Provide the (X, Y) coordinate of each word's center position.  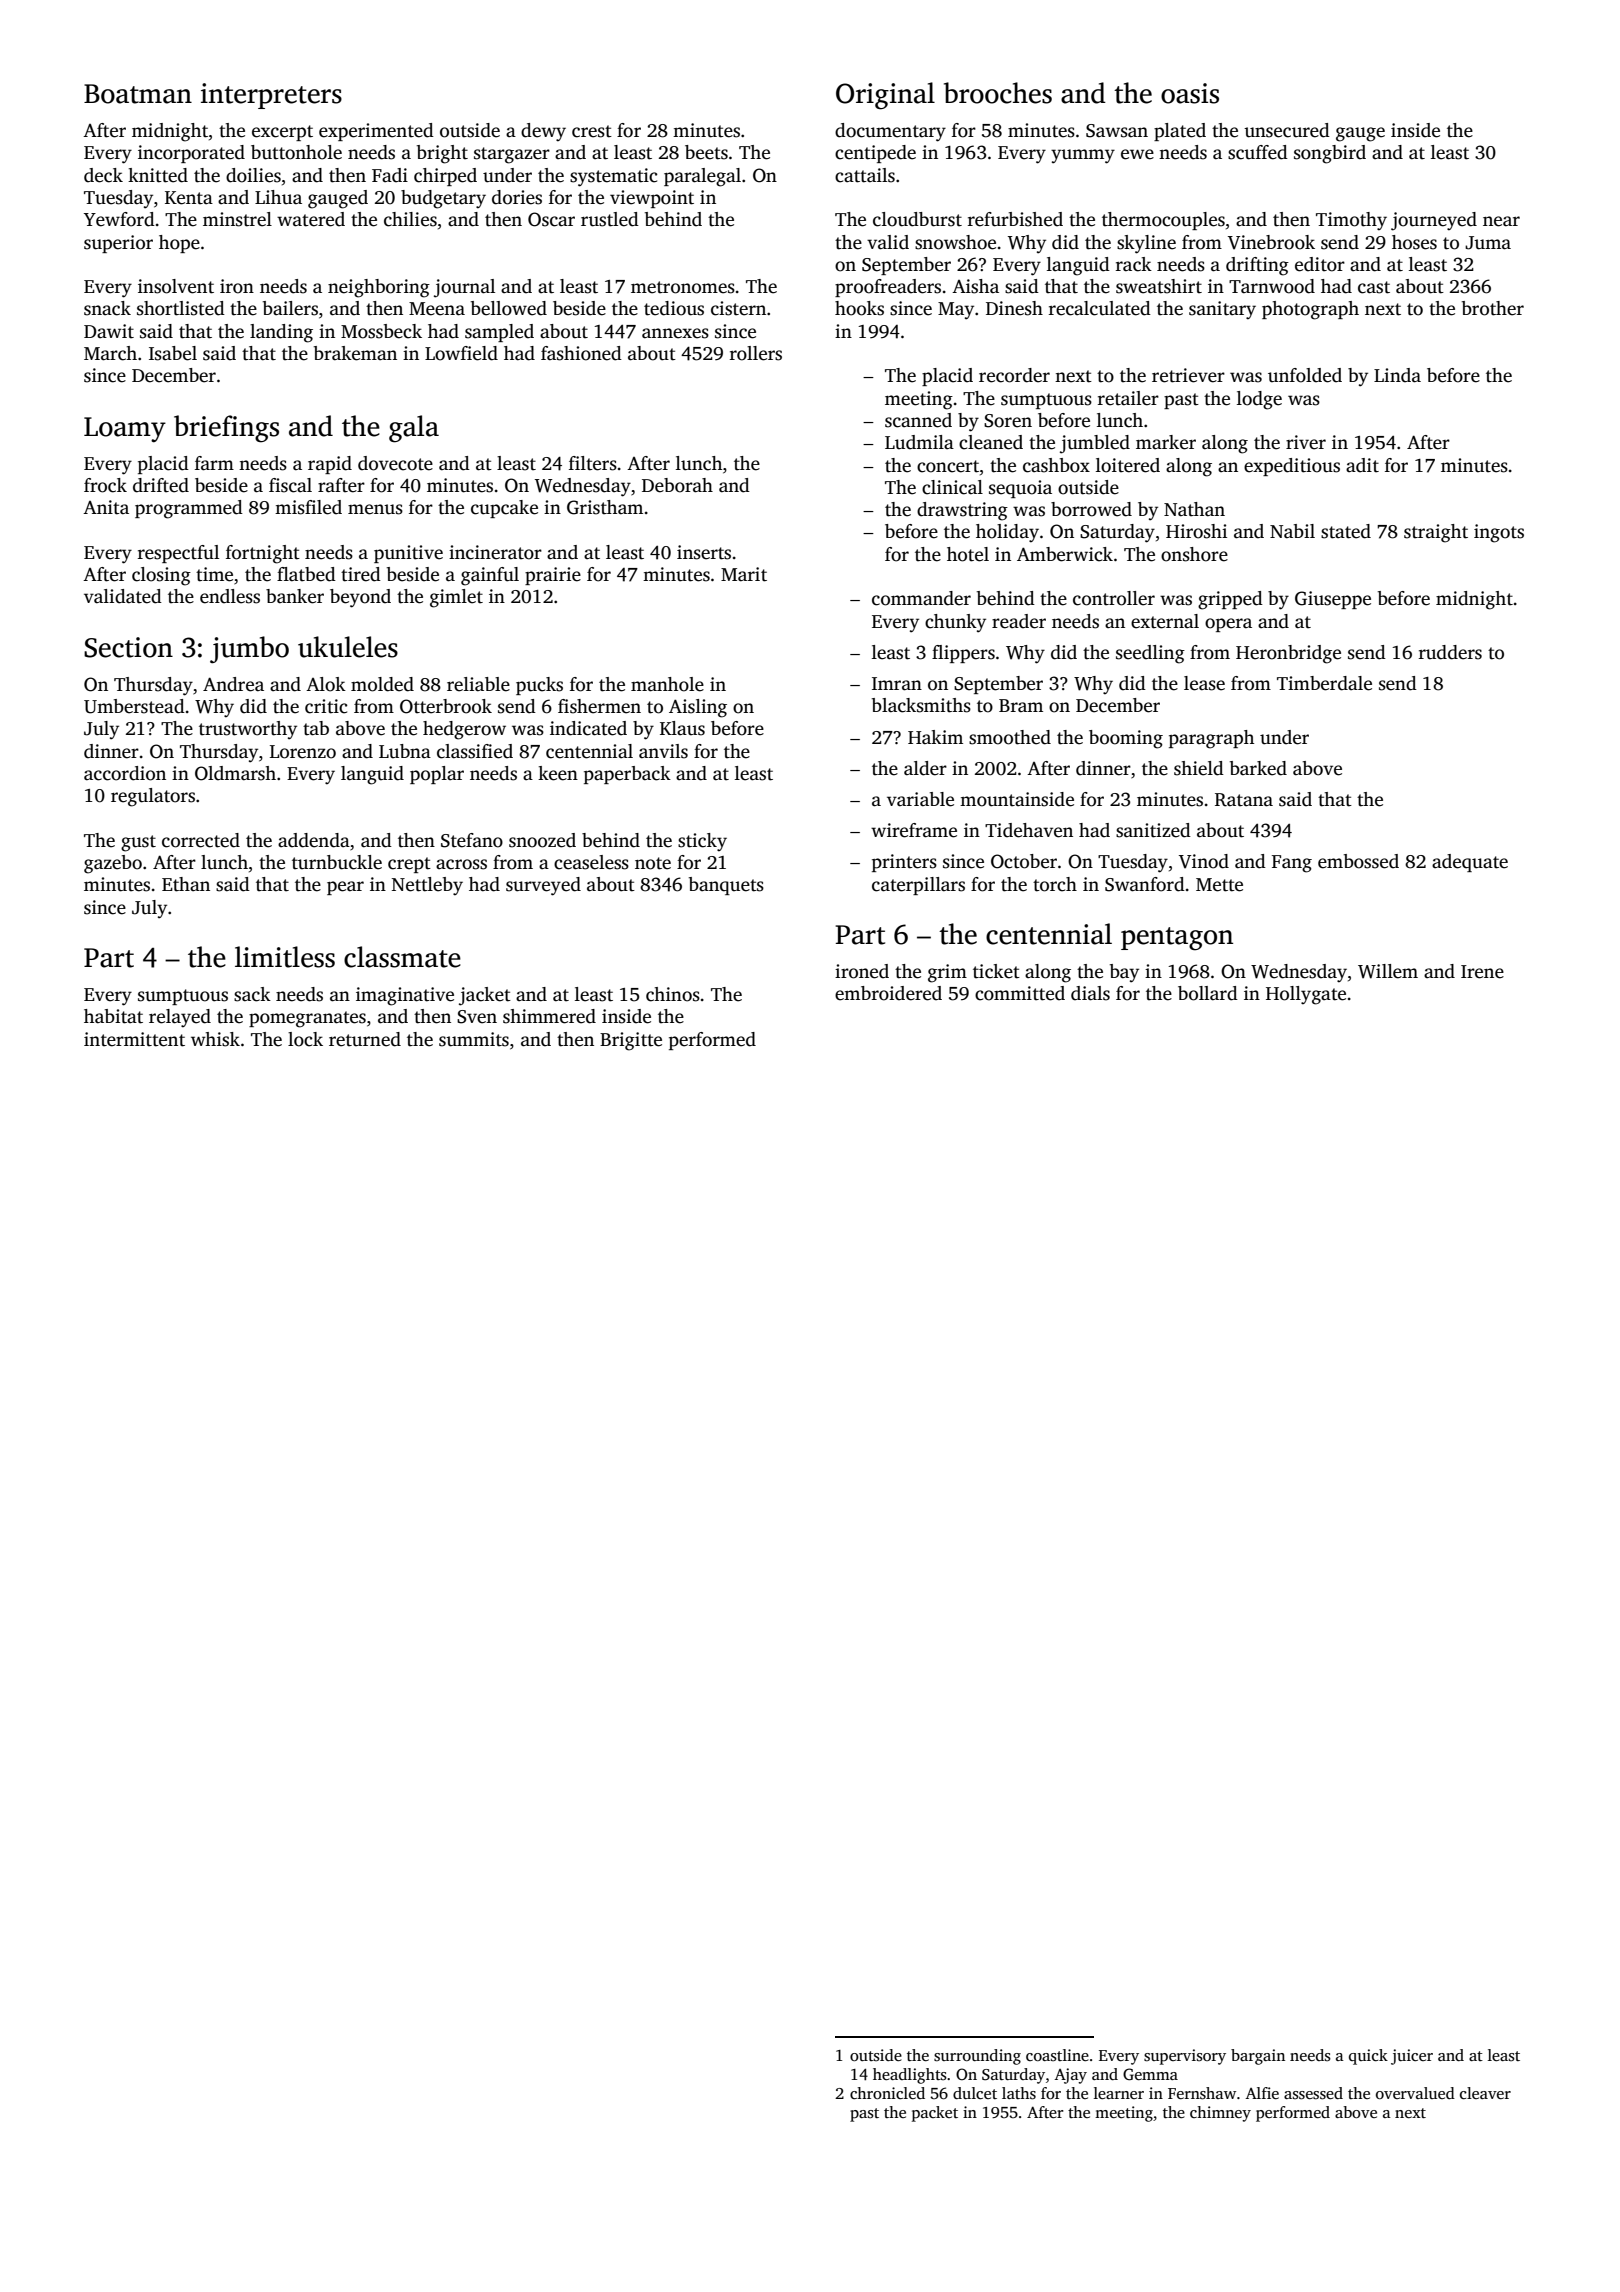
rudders (1450, 652)
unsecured (1287, 130)
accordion (125, 773)
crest (592, 131)
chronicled (887, 2093)
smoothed (1010, 737)
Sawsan (1117, 131)
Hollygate (1306, 995)
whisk (215, 1039)
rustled (610, 219)
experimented (376, 132)
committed (1020, 993)
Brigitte (631, 1041)
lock (305, 1039)
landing (281, 333)
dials (1090, 993)
